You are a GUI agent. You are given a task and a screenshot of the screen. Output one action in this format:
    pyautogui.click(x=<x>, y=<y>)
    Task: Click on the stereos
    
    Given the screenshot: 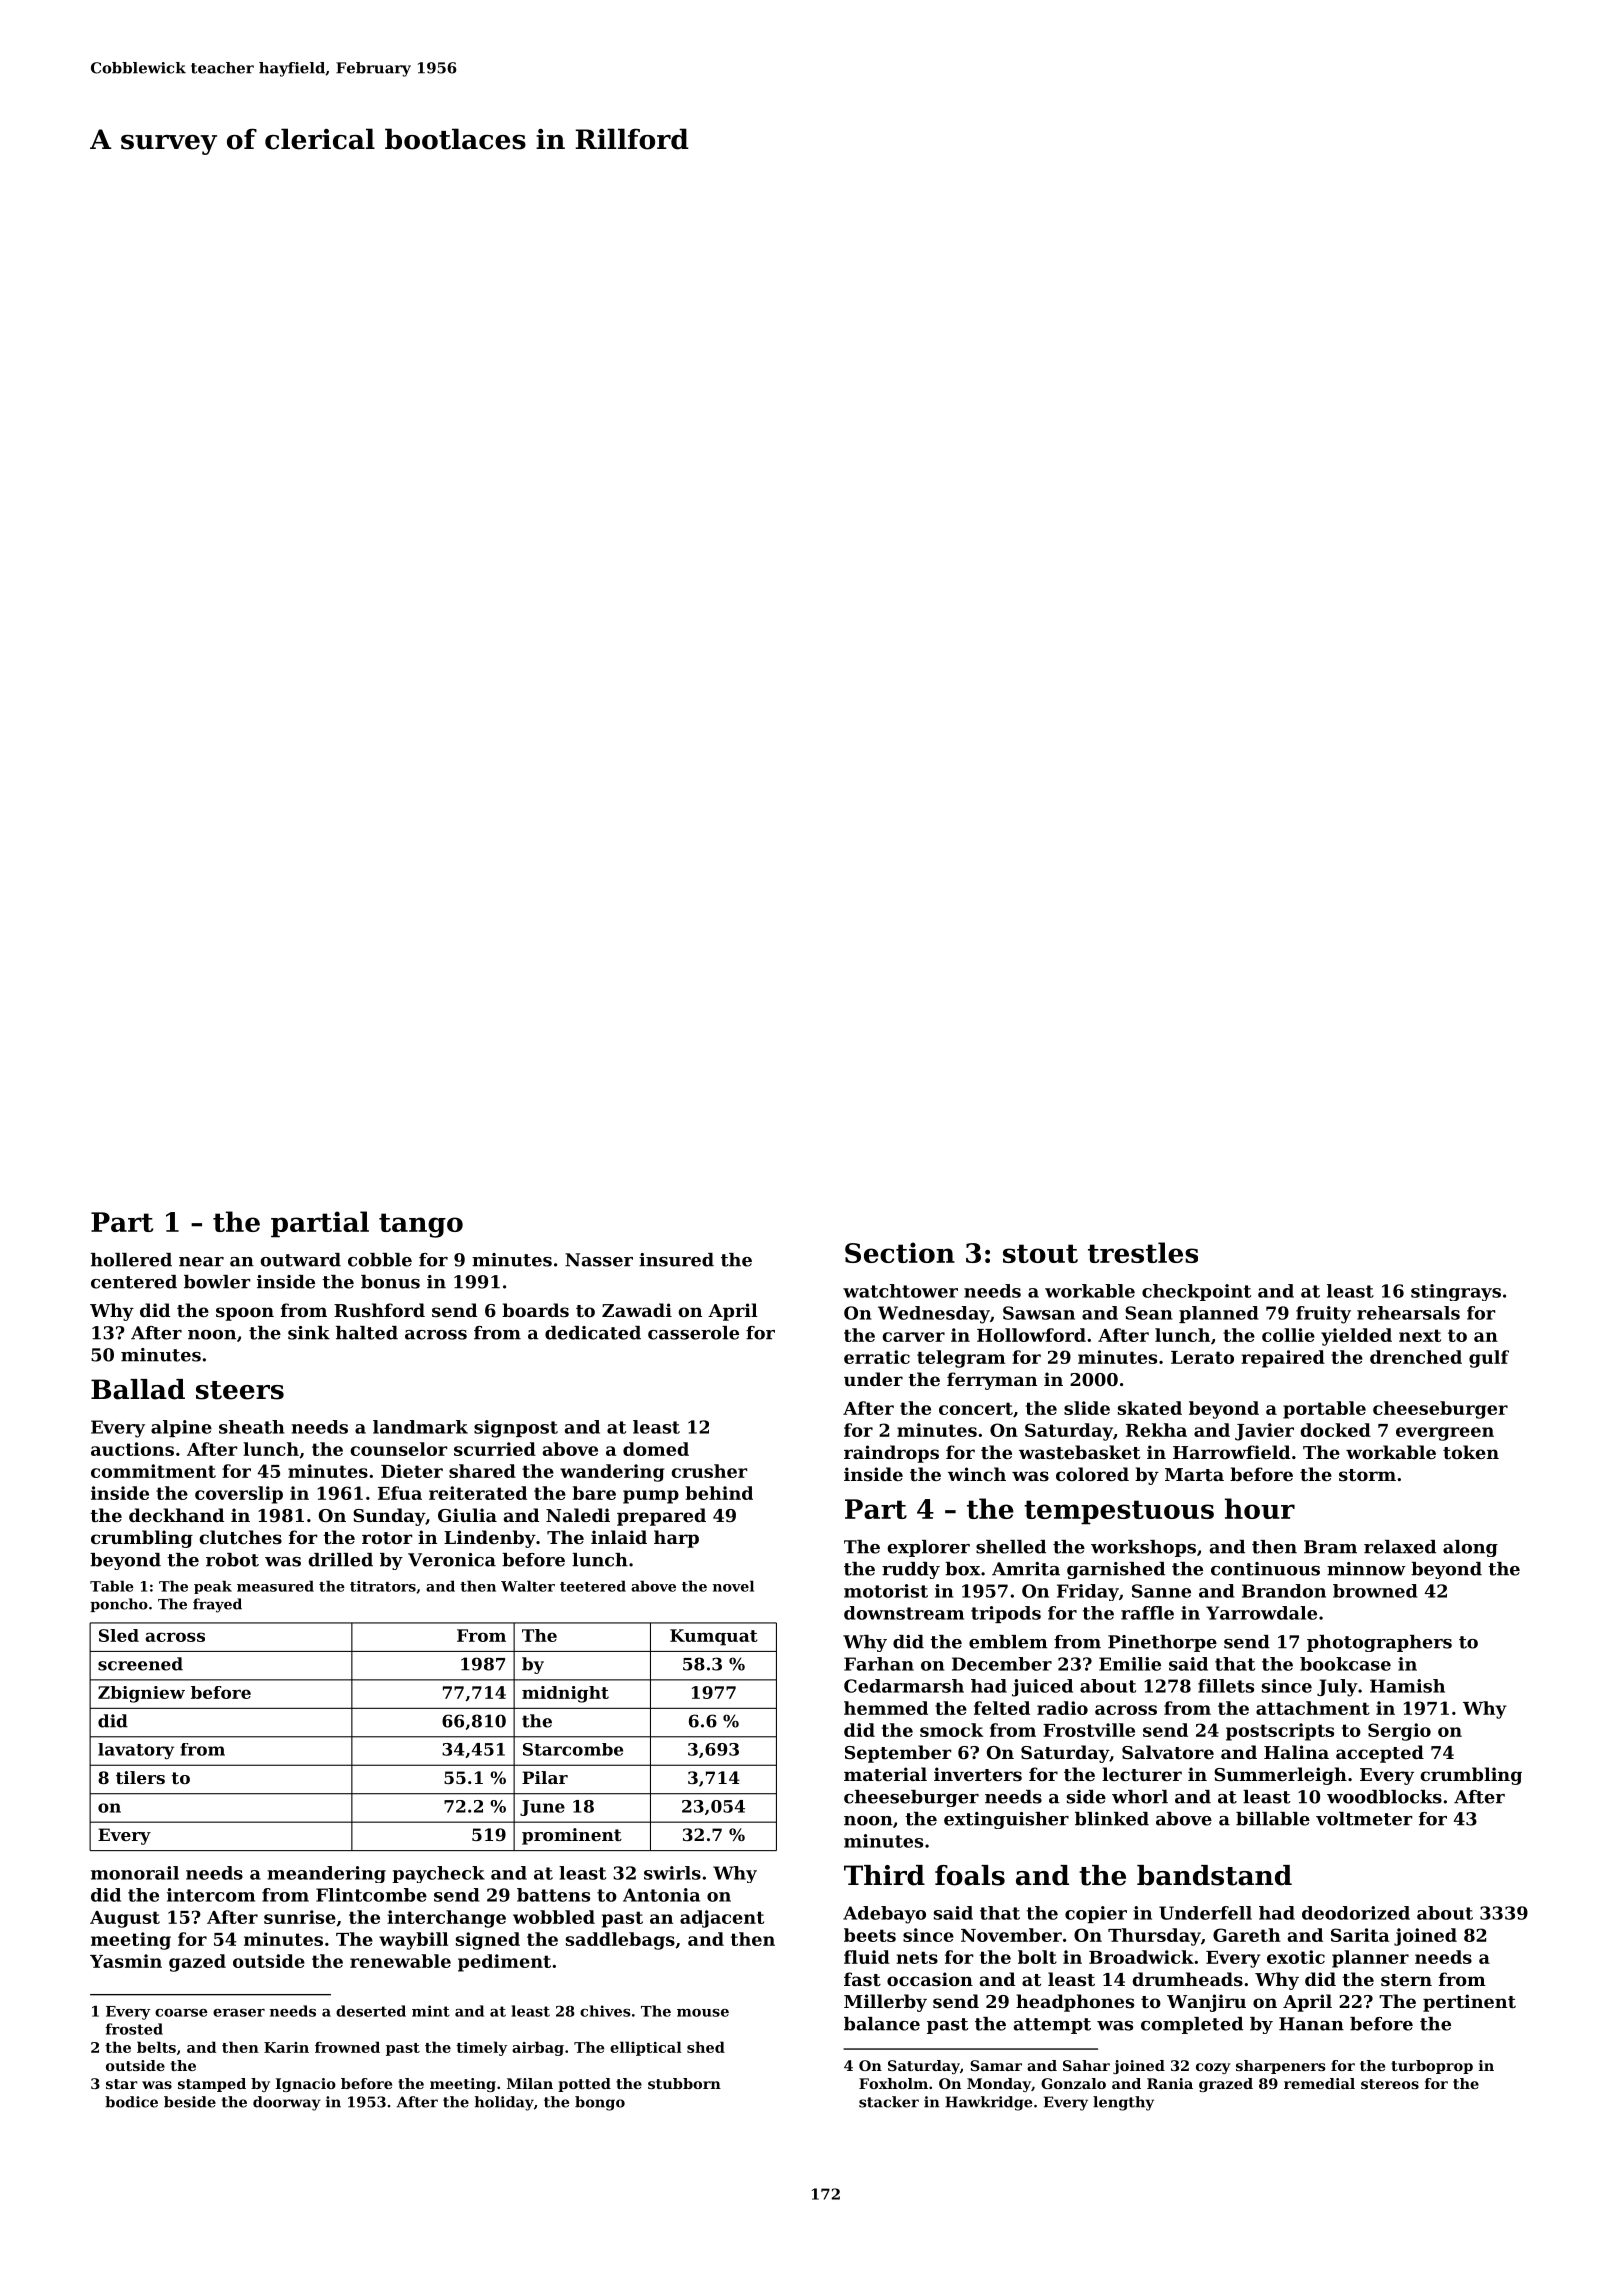 What is the action you would take?
    pyautogui.click(x=1390, y=2084)
